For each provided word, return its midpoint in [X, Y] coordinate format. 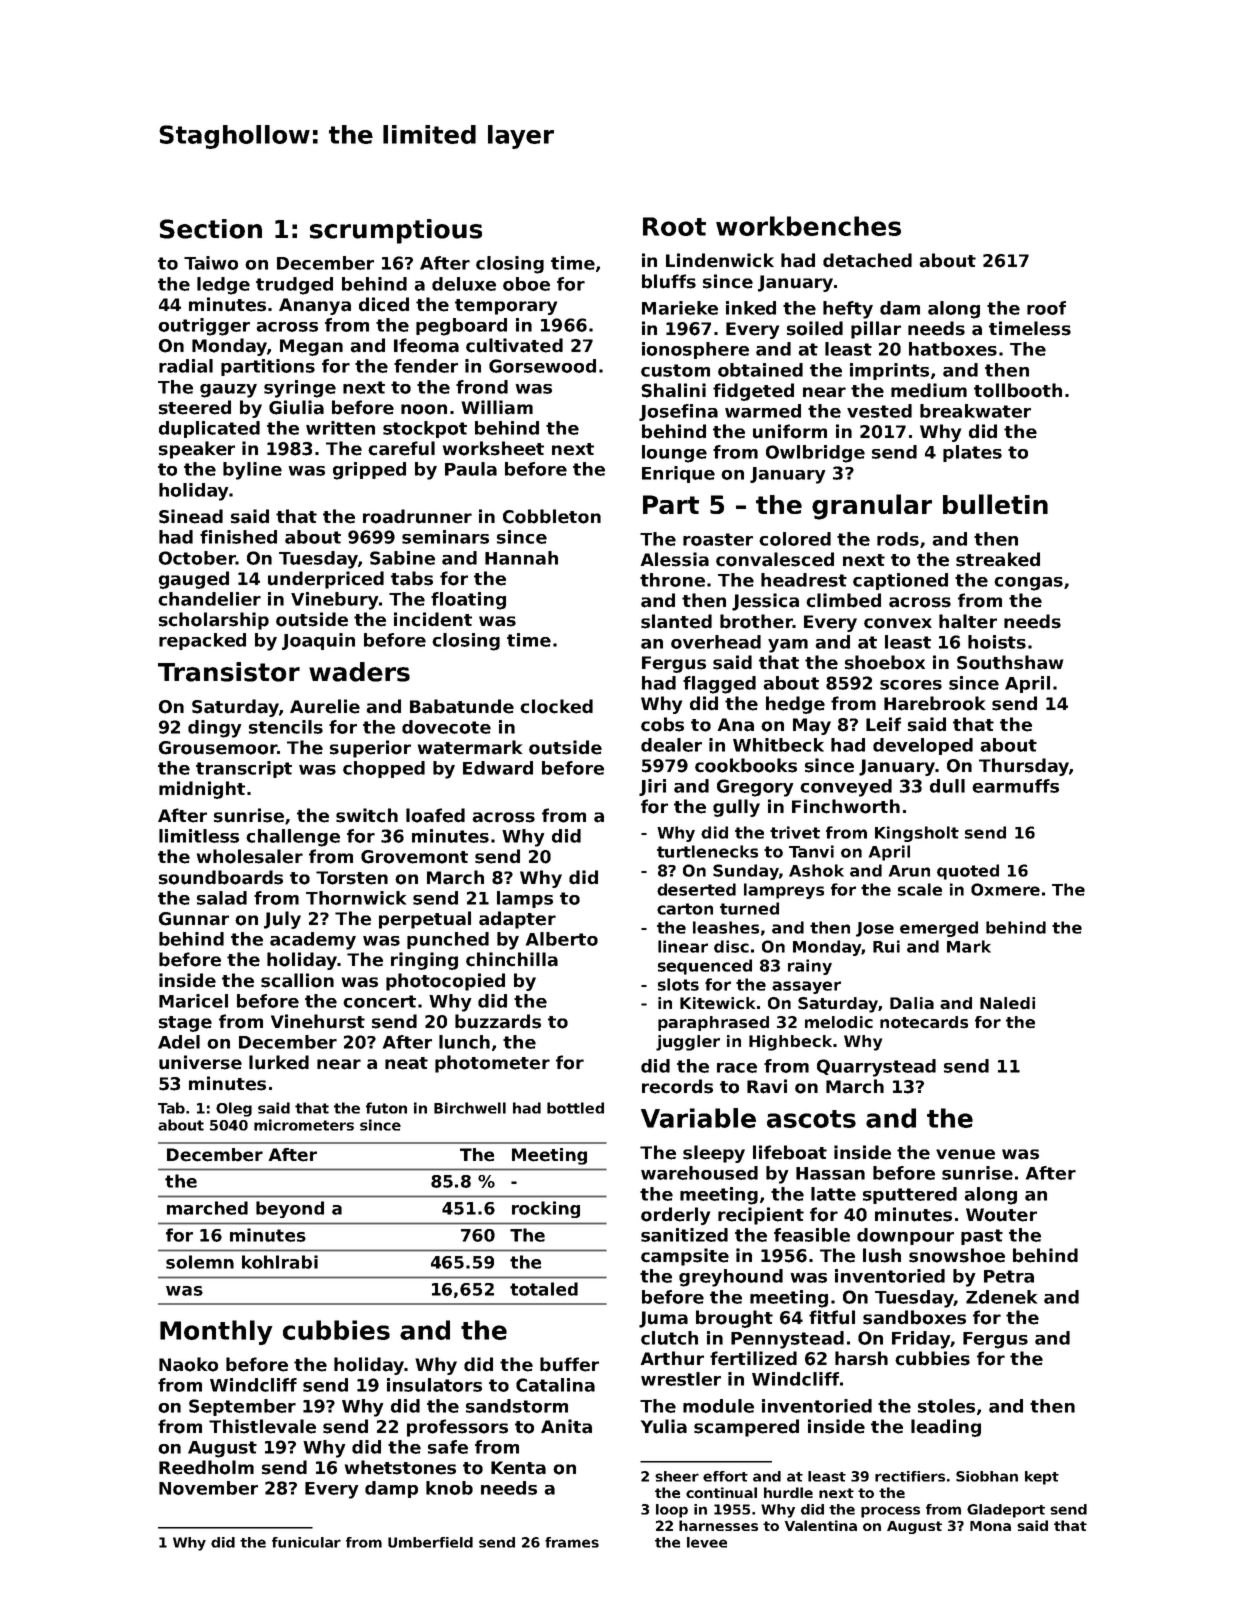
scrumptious [396, 231]
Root [674, 226]
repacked [202, 641]
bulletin [995, 504]
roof [1046, 308]
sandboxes [914, 1317]
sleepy [714, 1154]
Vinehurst [318, 1021]
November [208, 1488]
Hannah [521, 558]
